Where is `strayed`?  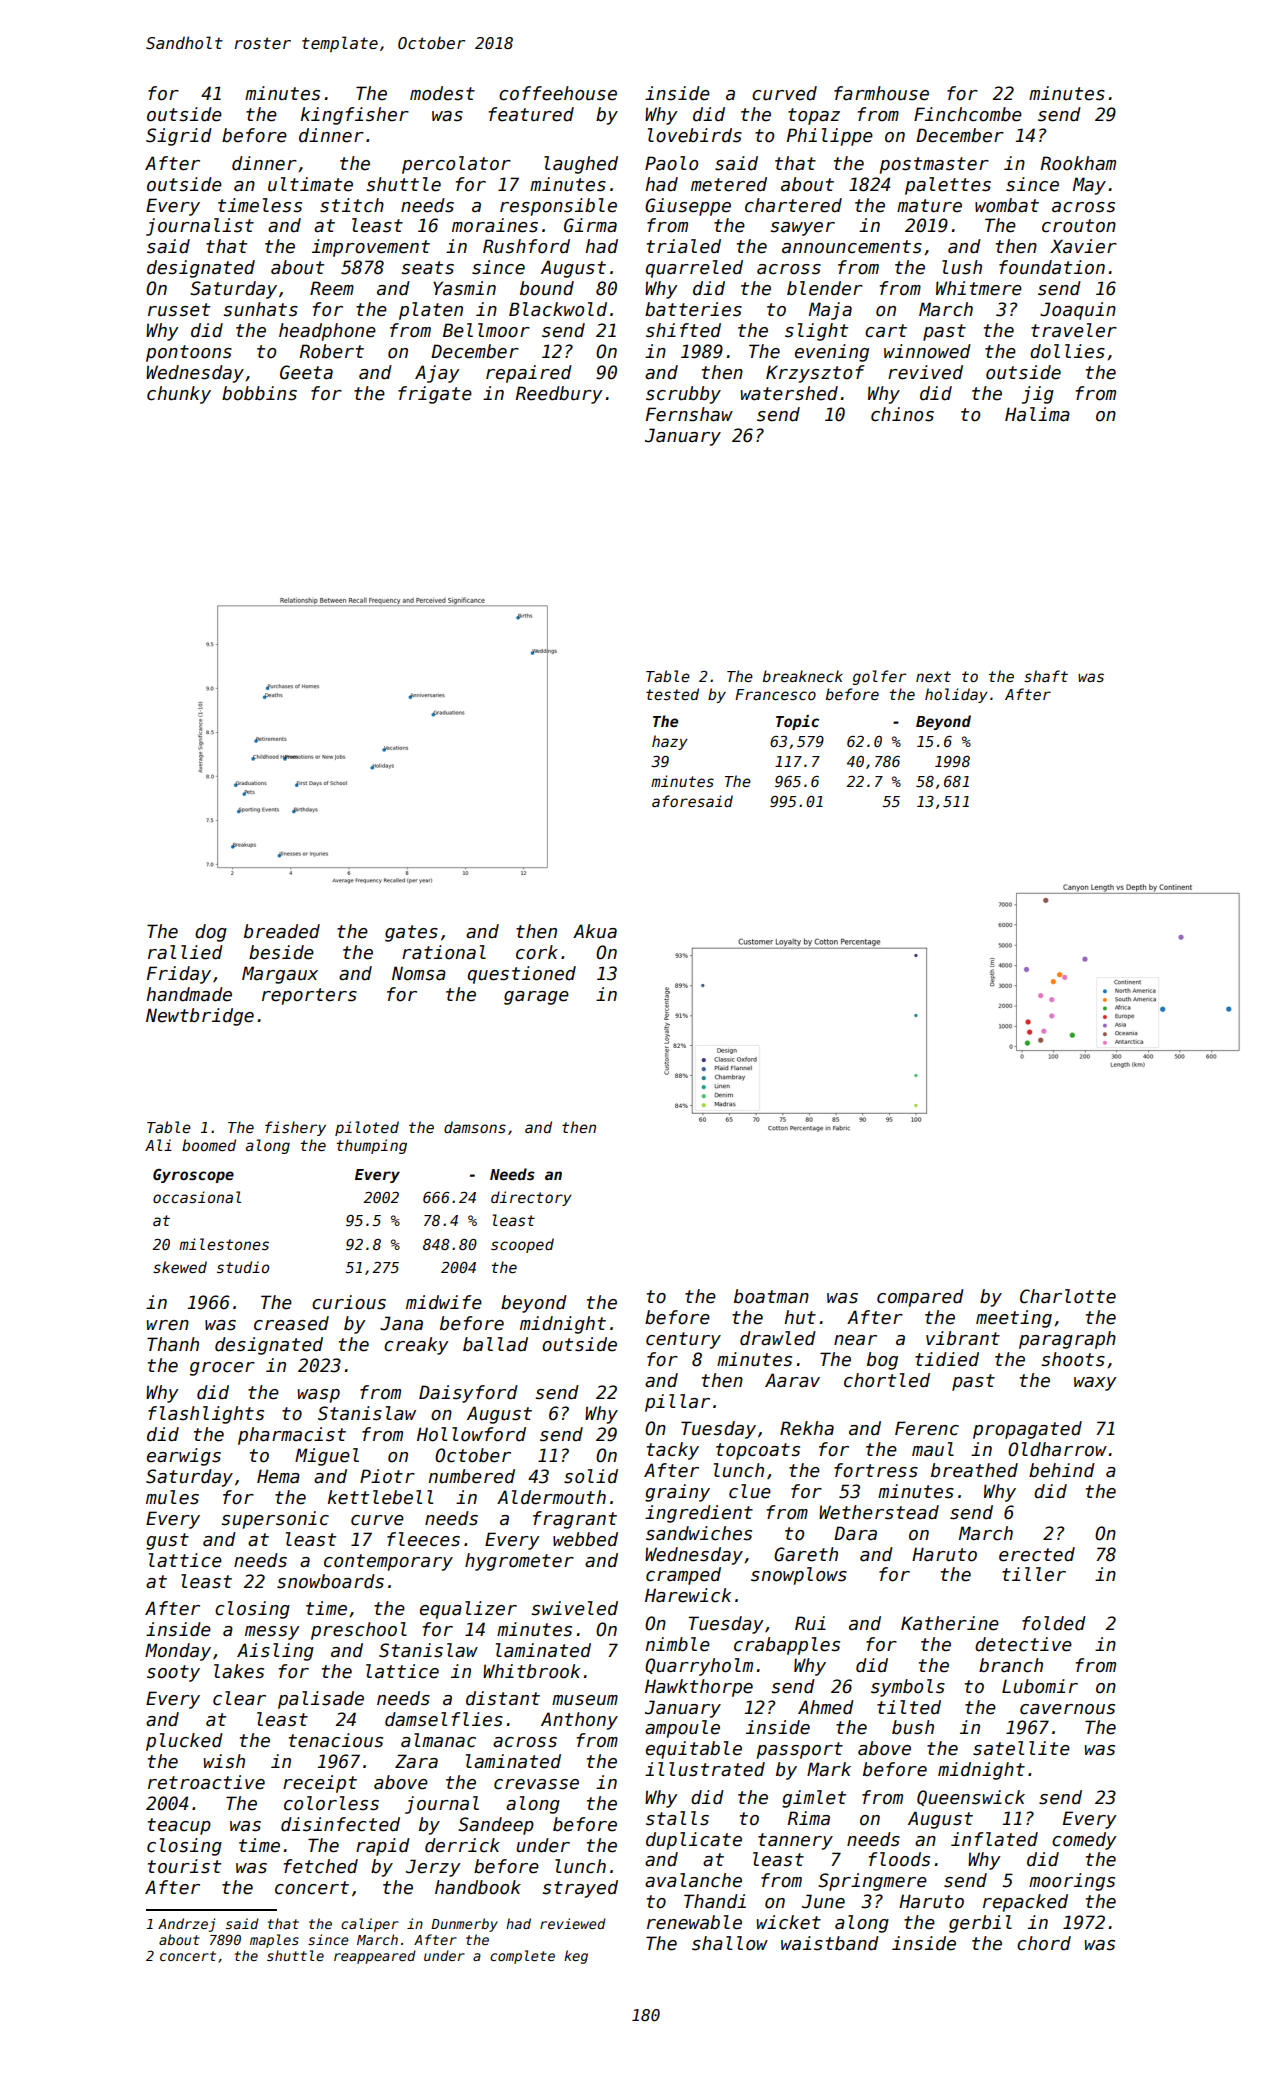
strayed is located at coordinates (580, 1889).
